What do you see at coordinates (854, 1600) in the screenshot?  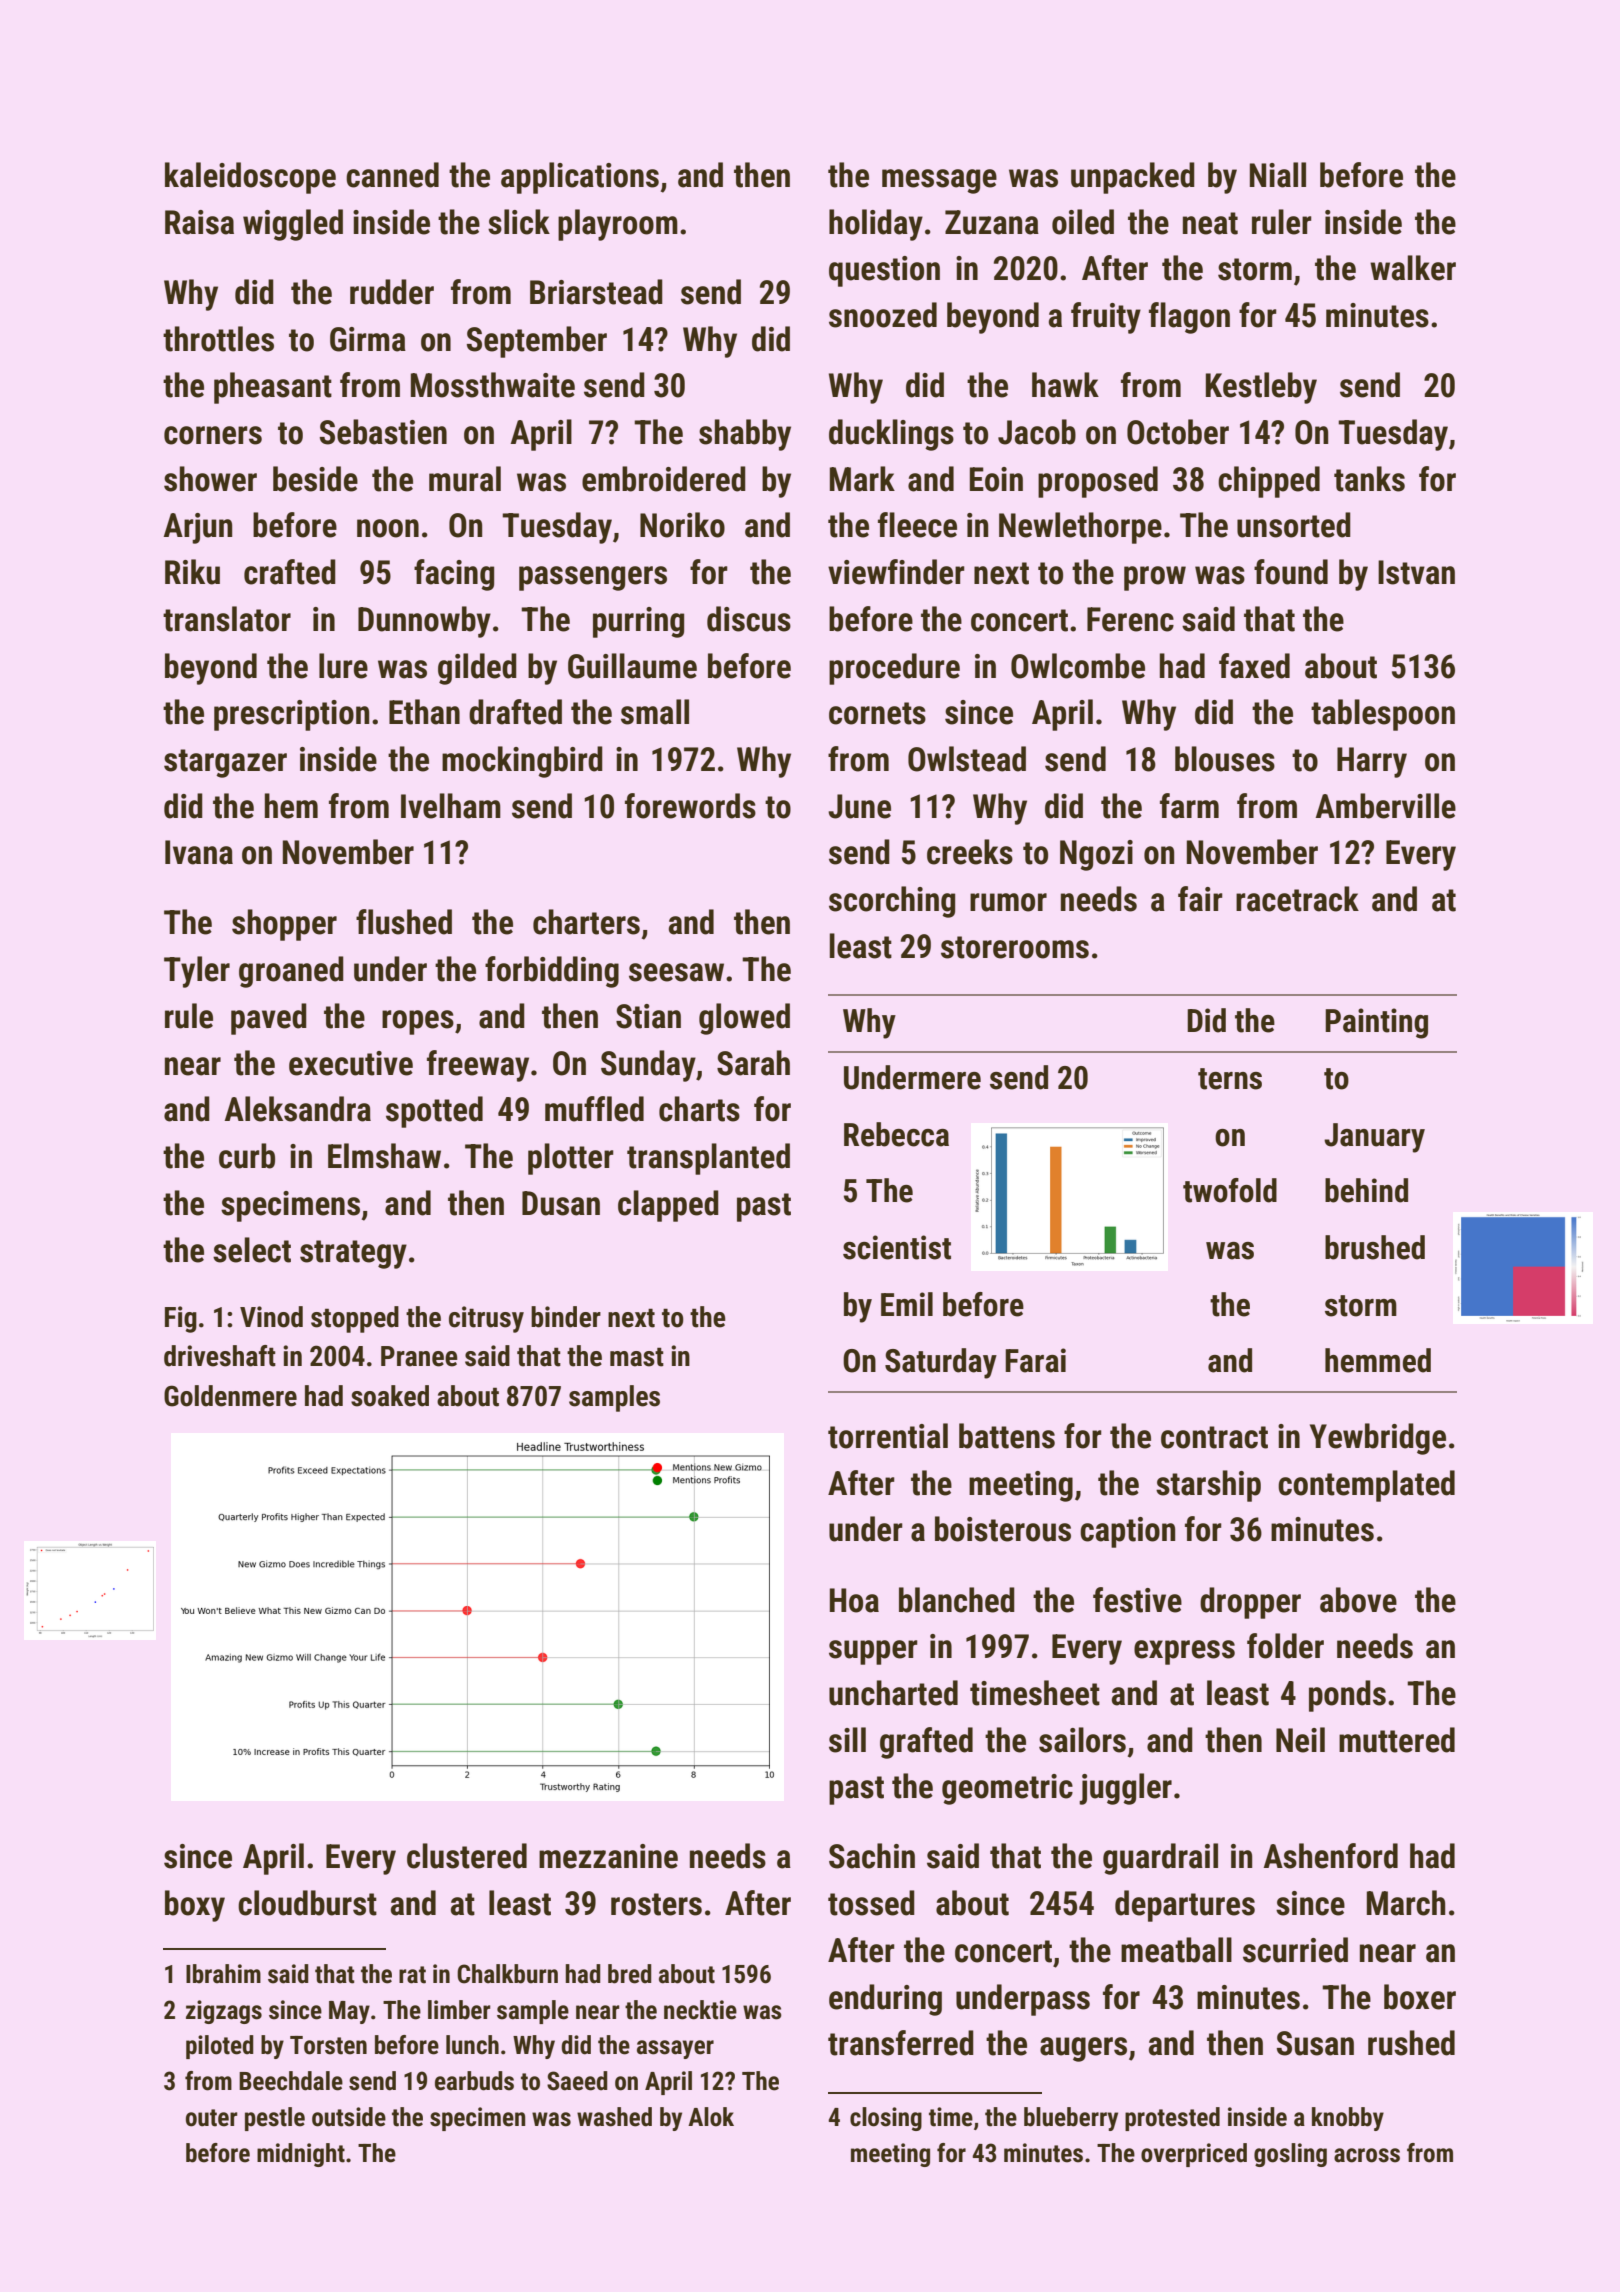 I see `Hoa` at bounding box center [854, 1600].
